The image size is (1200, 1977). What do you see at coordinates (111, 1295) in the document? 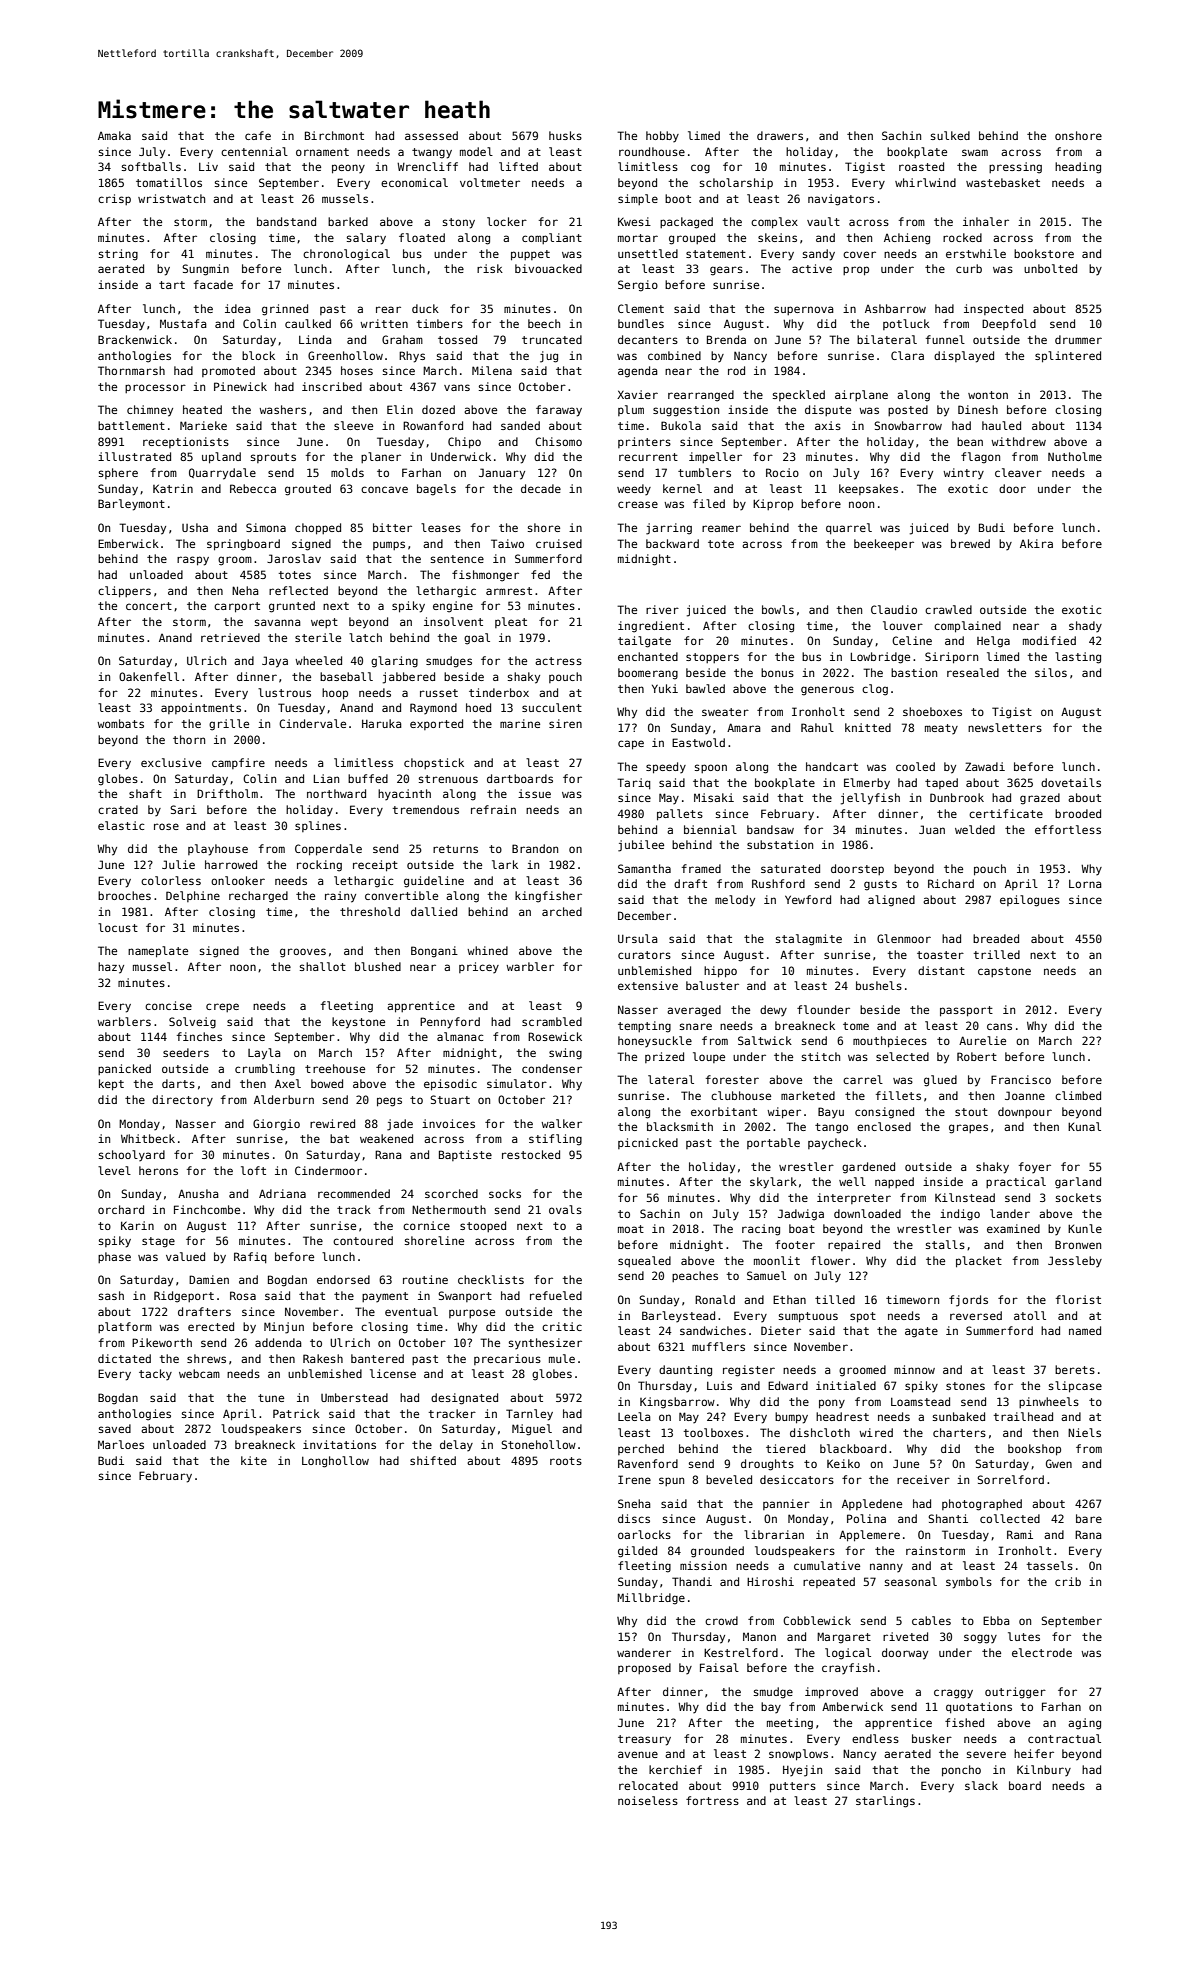
I see `sash` at bounding box center [111, 1295].
